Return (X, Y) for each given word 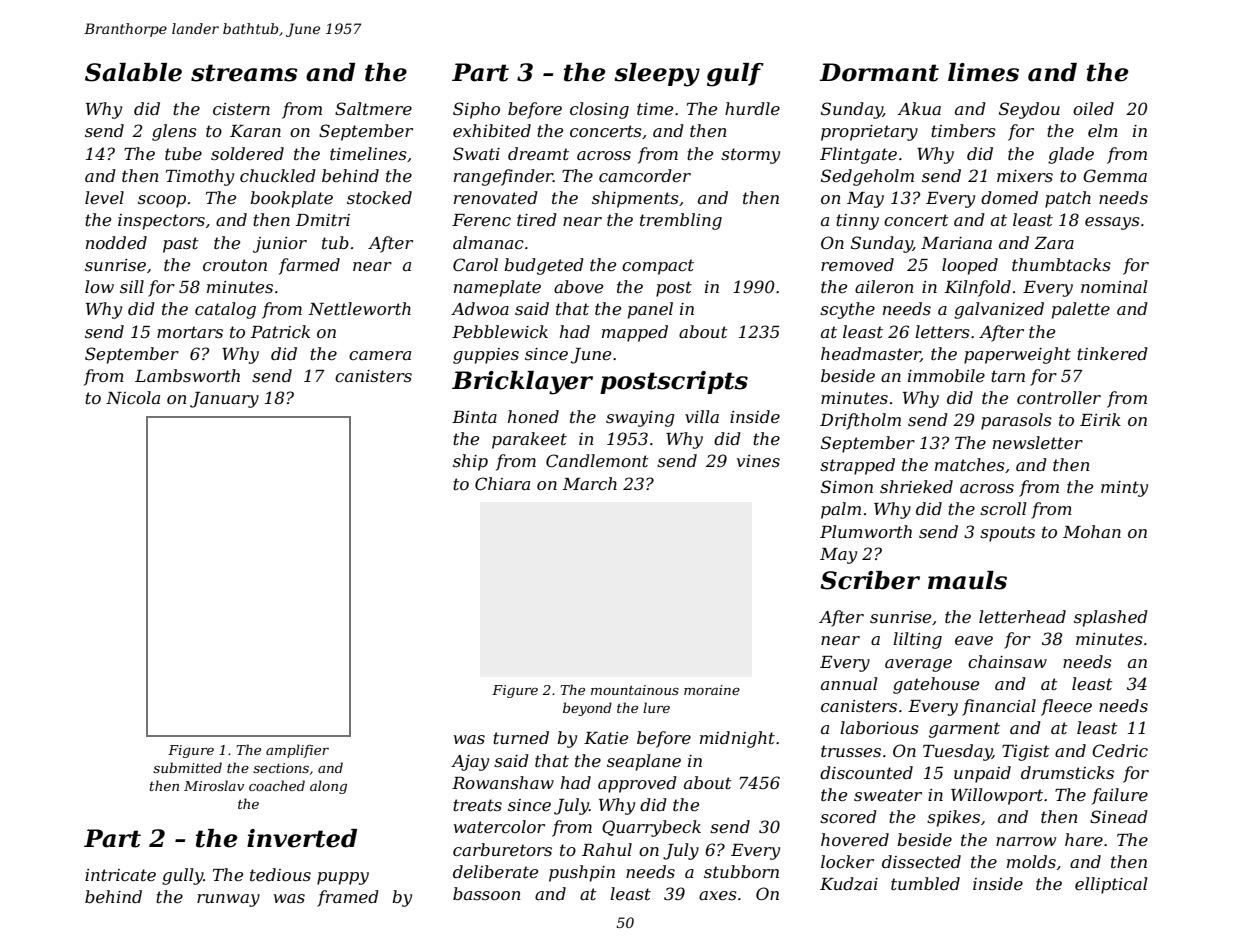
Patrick (280, 331)
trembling (681, 221)
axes (718, 895)
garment (964, 730)
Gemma (1115, 175)
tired (537, 219)
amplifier (297, 751)
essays (1112, 223)
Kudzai (849, 884)
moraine (712, 690)
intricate (120, 875)
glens (174, 132)
